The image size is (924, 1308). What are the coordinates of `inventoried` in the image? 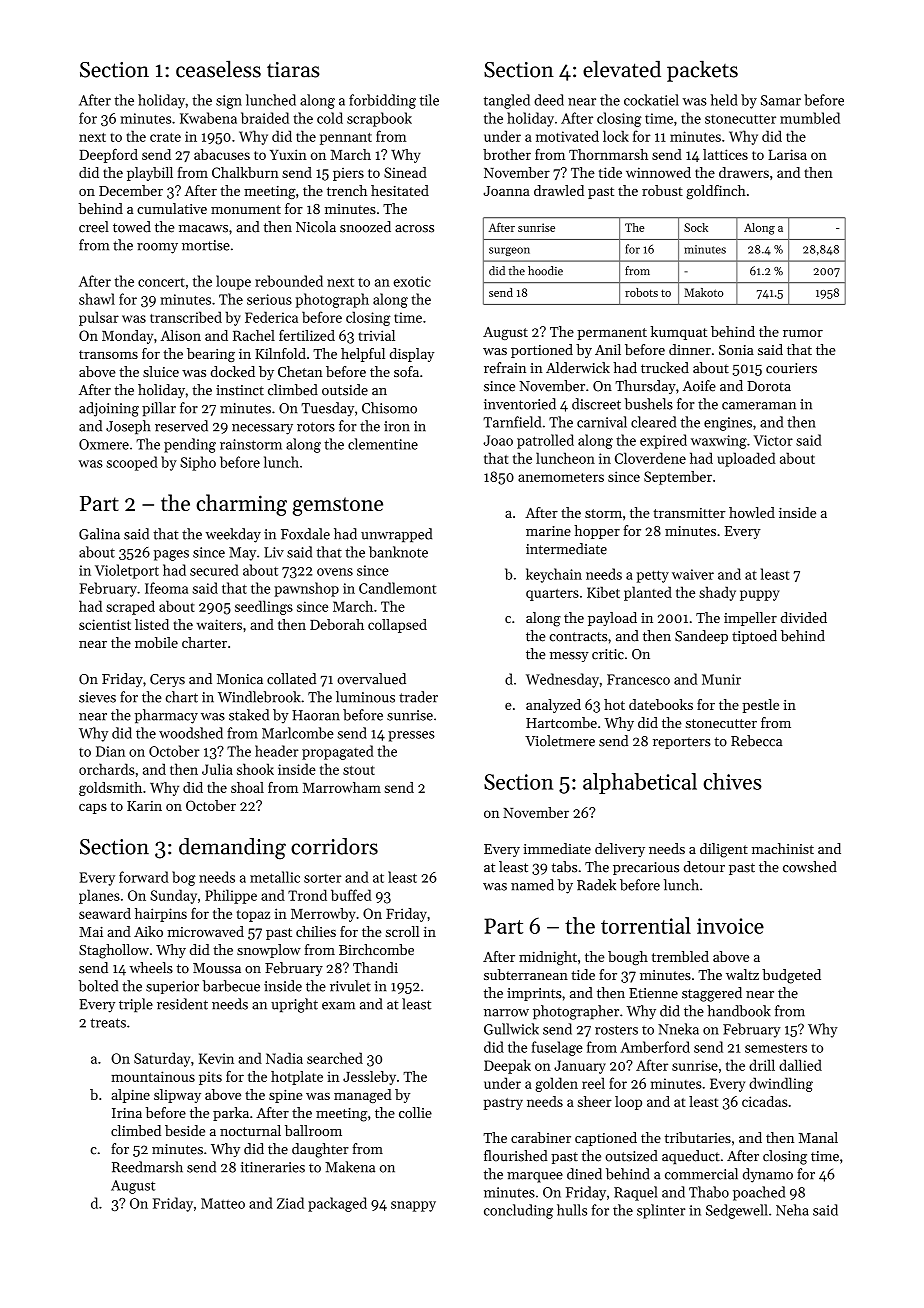 It's located at (520, 404).
